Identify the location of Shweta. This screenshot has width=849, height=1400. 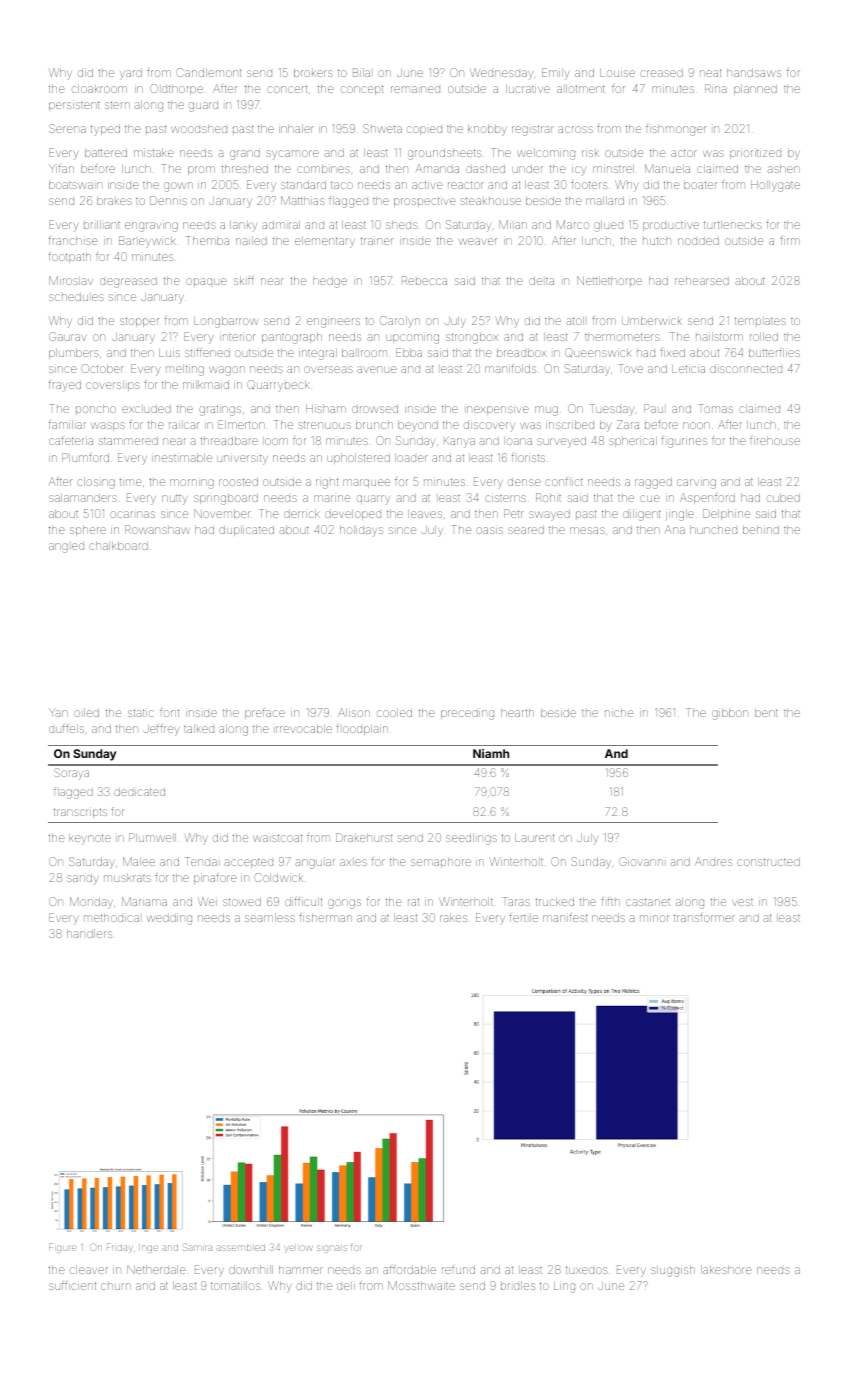
(382, 128).
